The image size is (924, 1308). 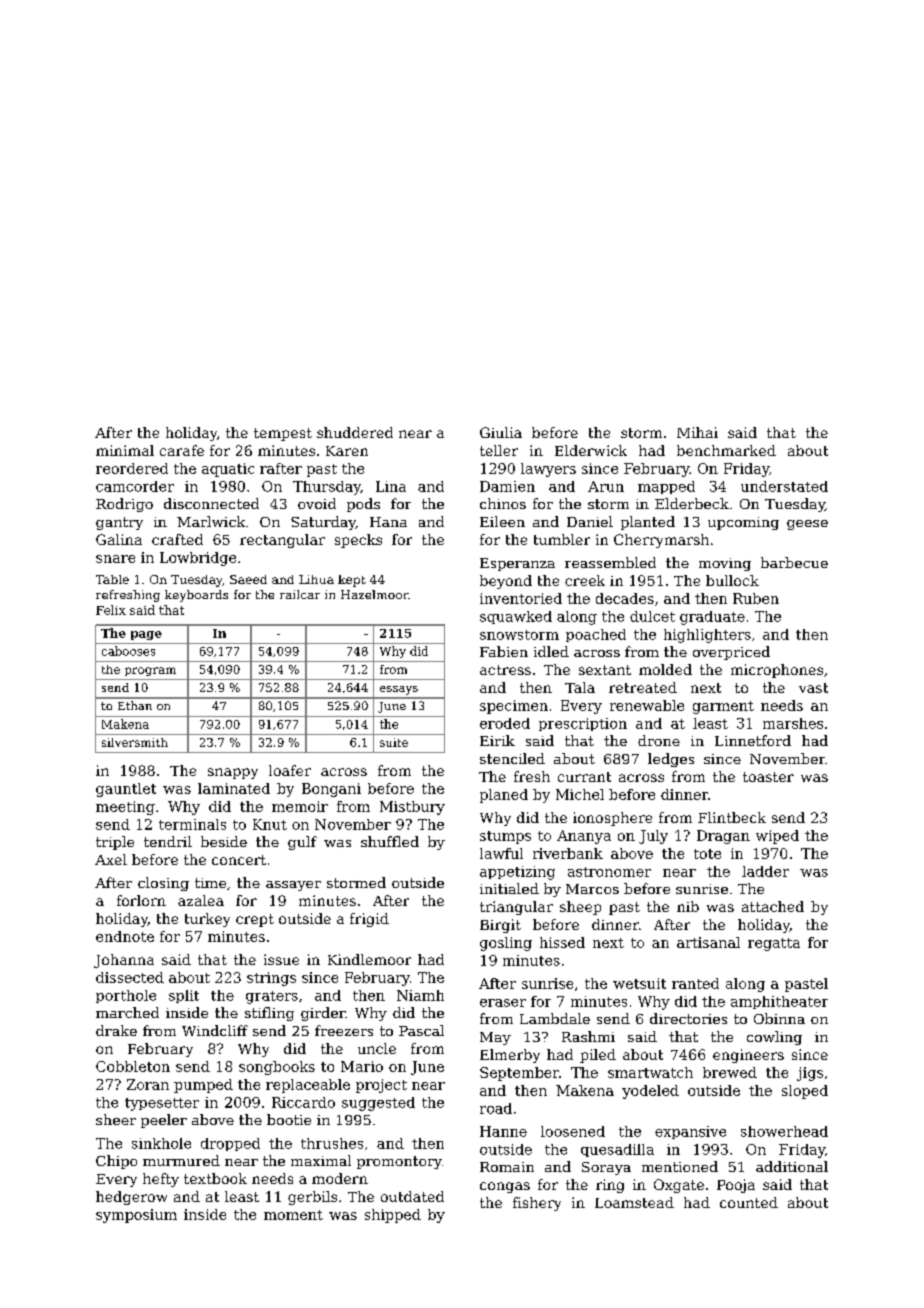 What do you see at coordinates (136, 1216) in the screenshot?
I see `symposium` at bounding box center [136, 1216].
